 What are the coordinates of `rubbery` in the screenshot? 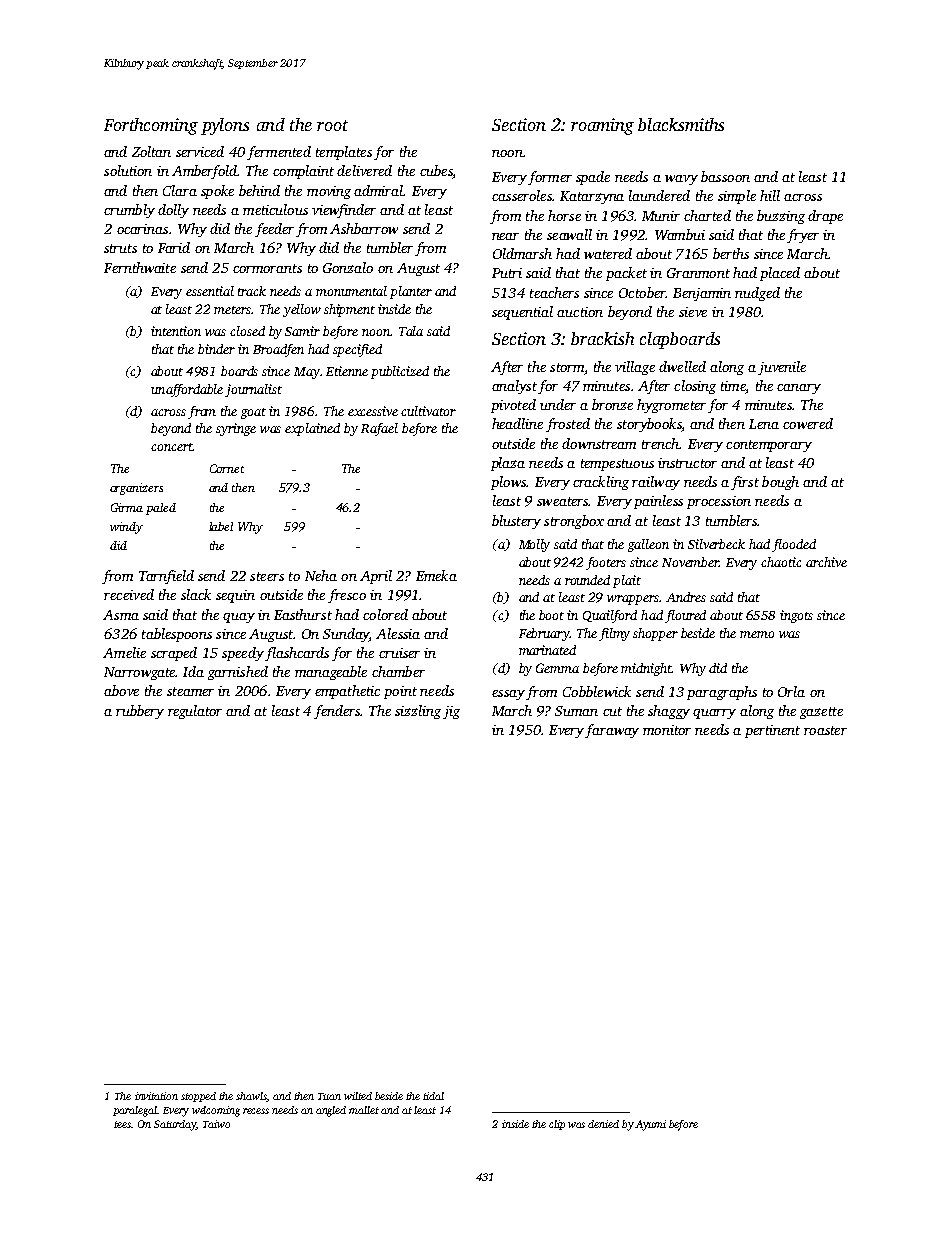 It's located at (140, 712).
